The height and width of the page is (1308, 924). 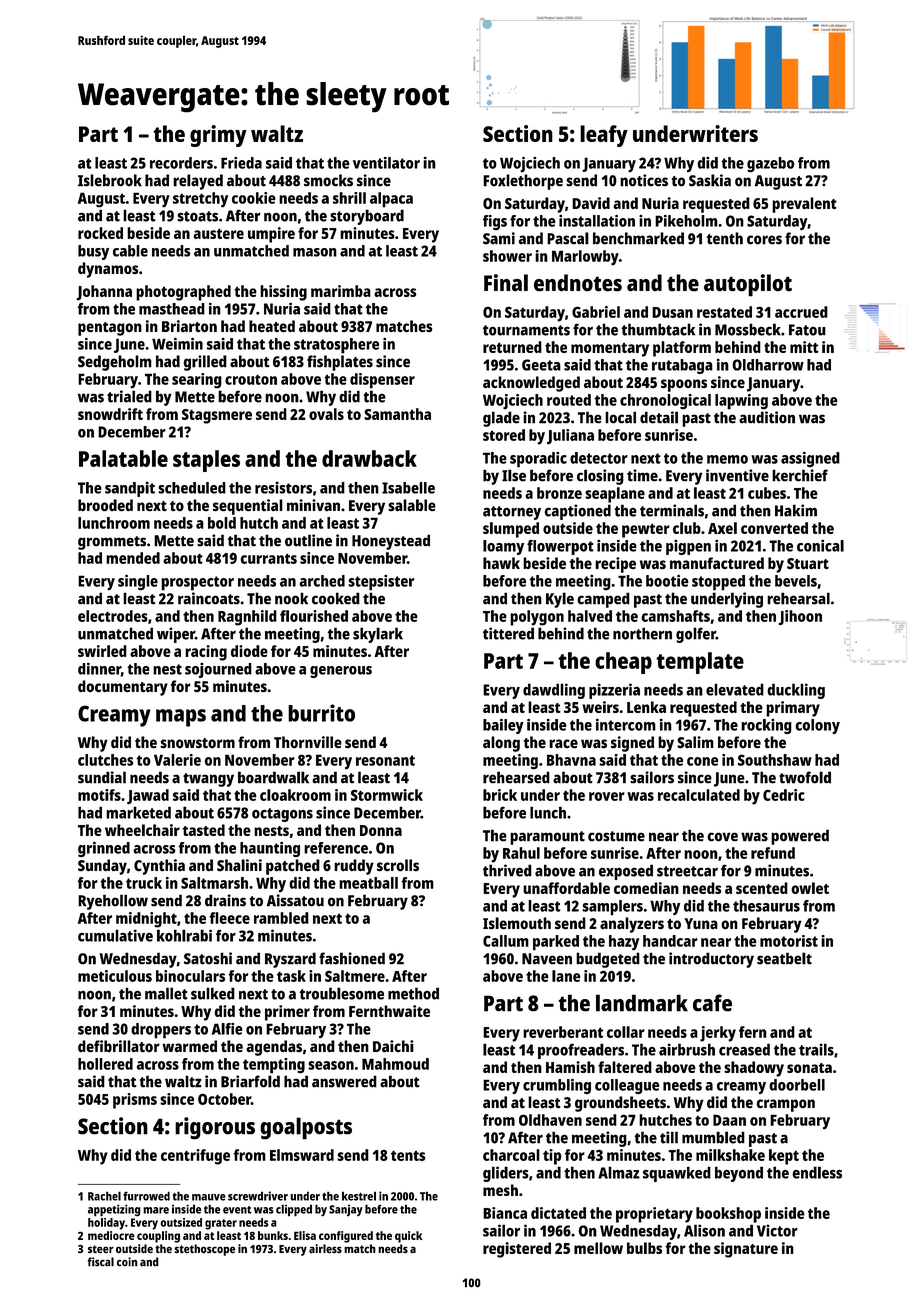 I want to click on staples, so click(x=206, y=461).
